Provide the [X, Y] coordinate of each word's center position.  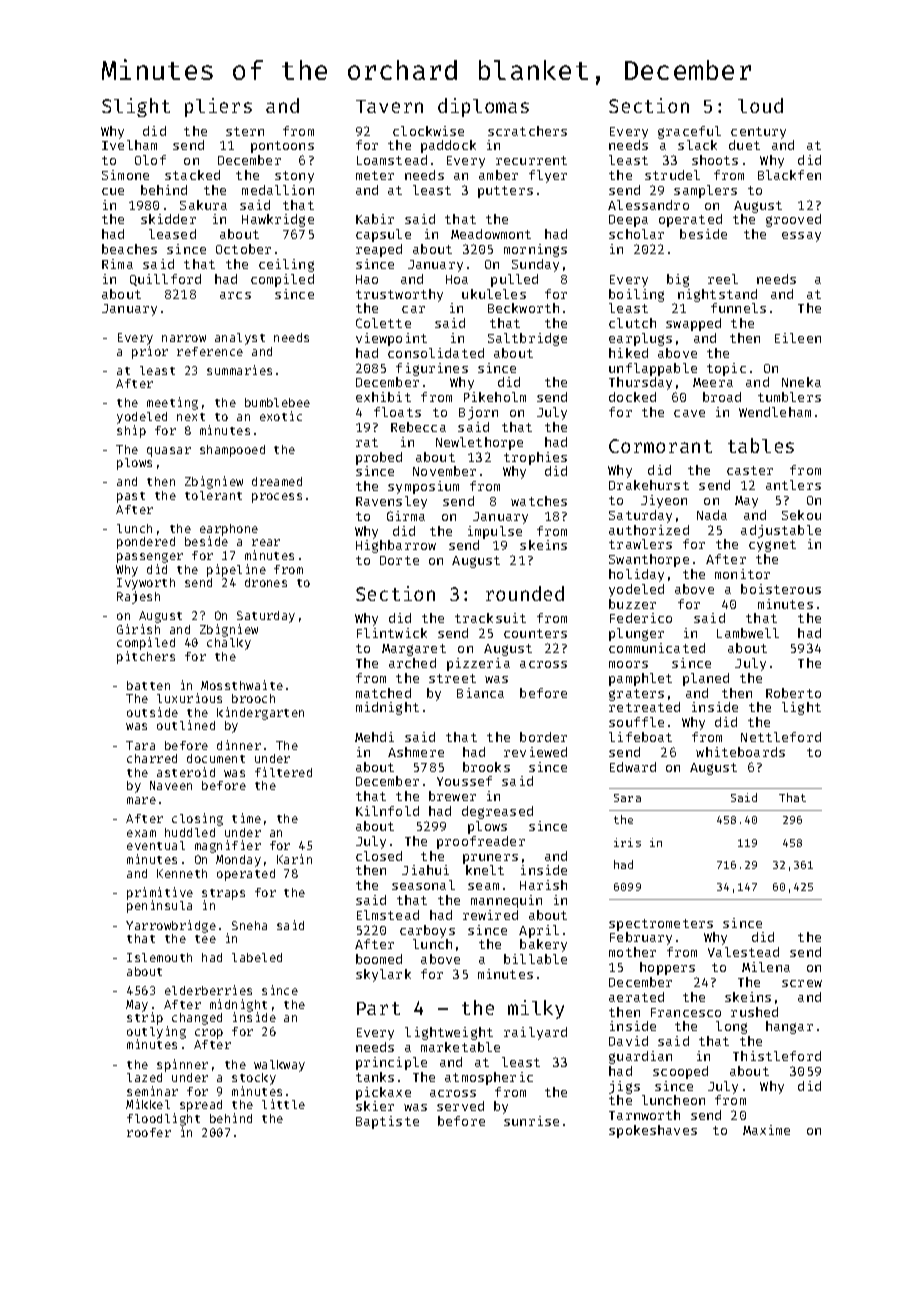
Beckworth [523, 308]
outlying [156, 1033]
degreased [497, 812]
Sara [627, 798]
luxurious [189, 698]
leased [172, 234]
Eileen [798, 338]
